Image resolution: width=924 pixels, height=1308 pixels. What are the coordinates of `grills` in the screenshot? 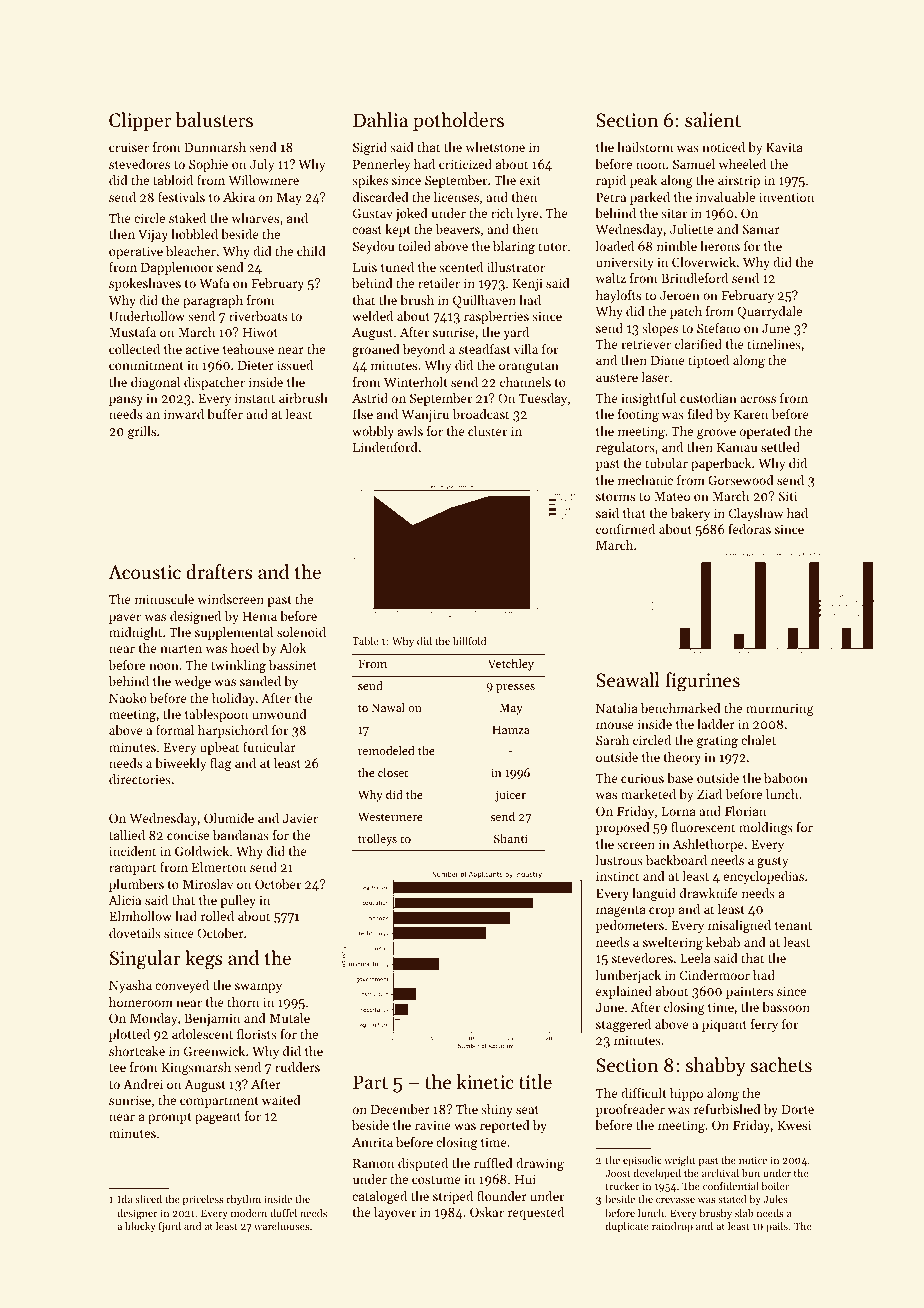 It's located at (142, 432).
